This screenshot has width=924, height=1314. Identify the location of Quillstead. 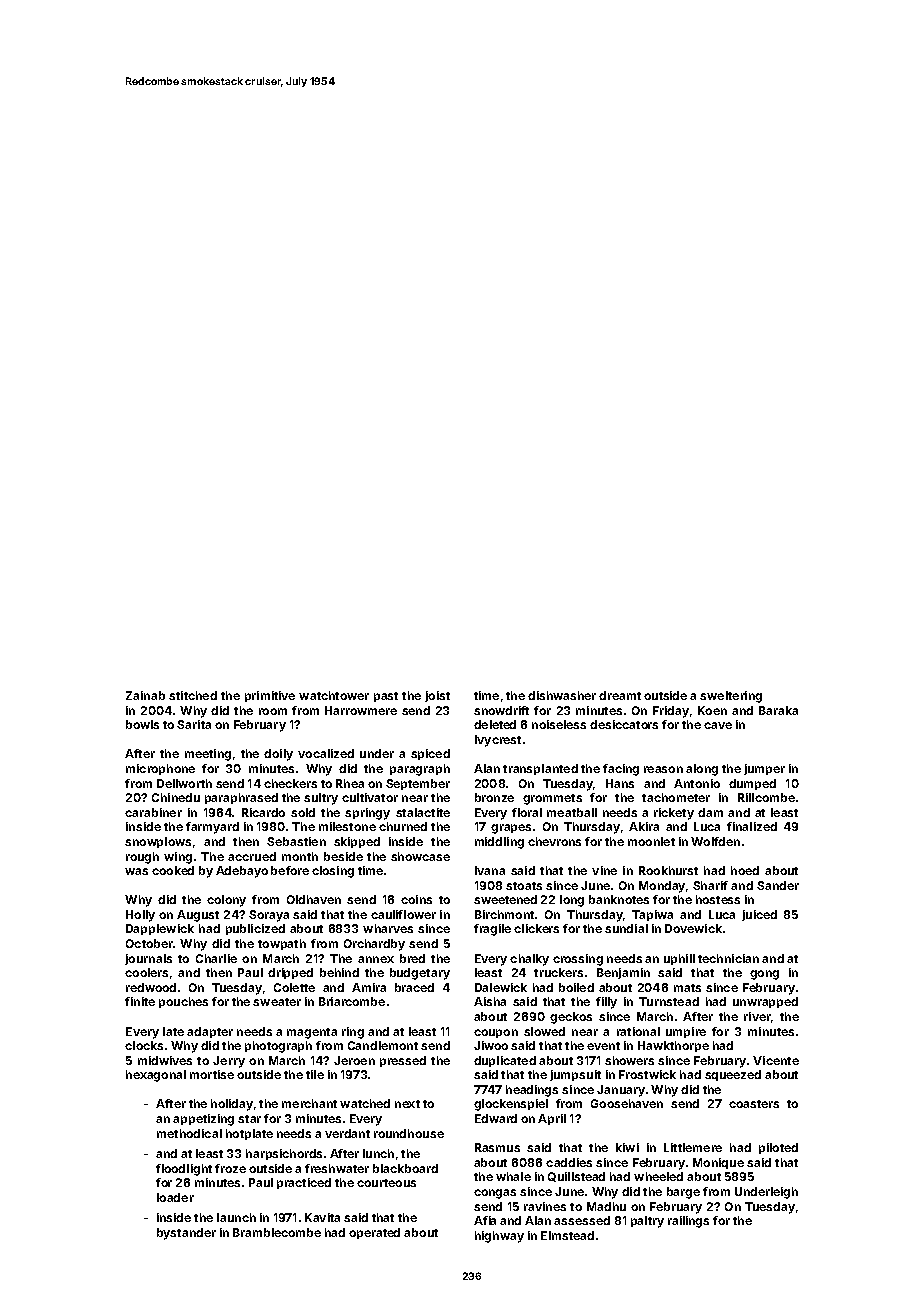
(576, 1177).
